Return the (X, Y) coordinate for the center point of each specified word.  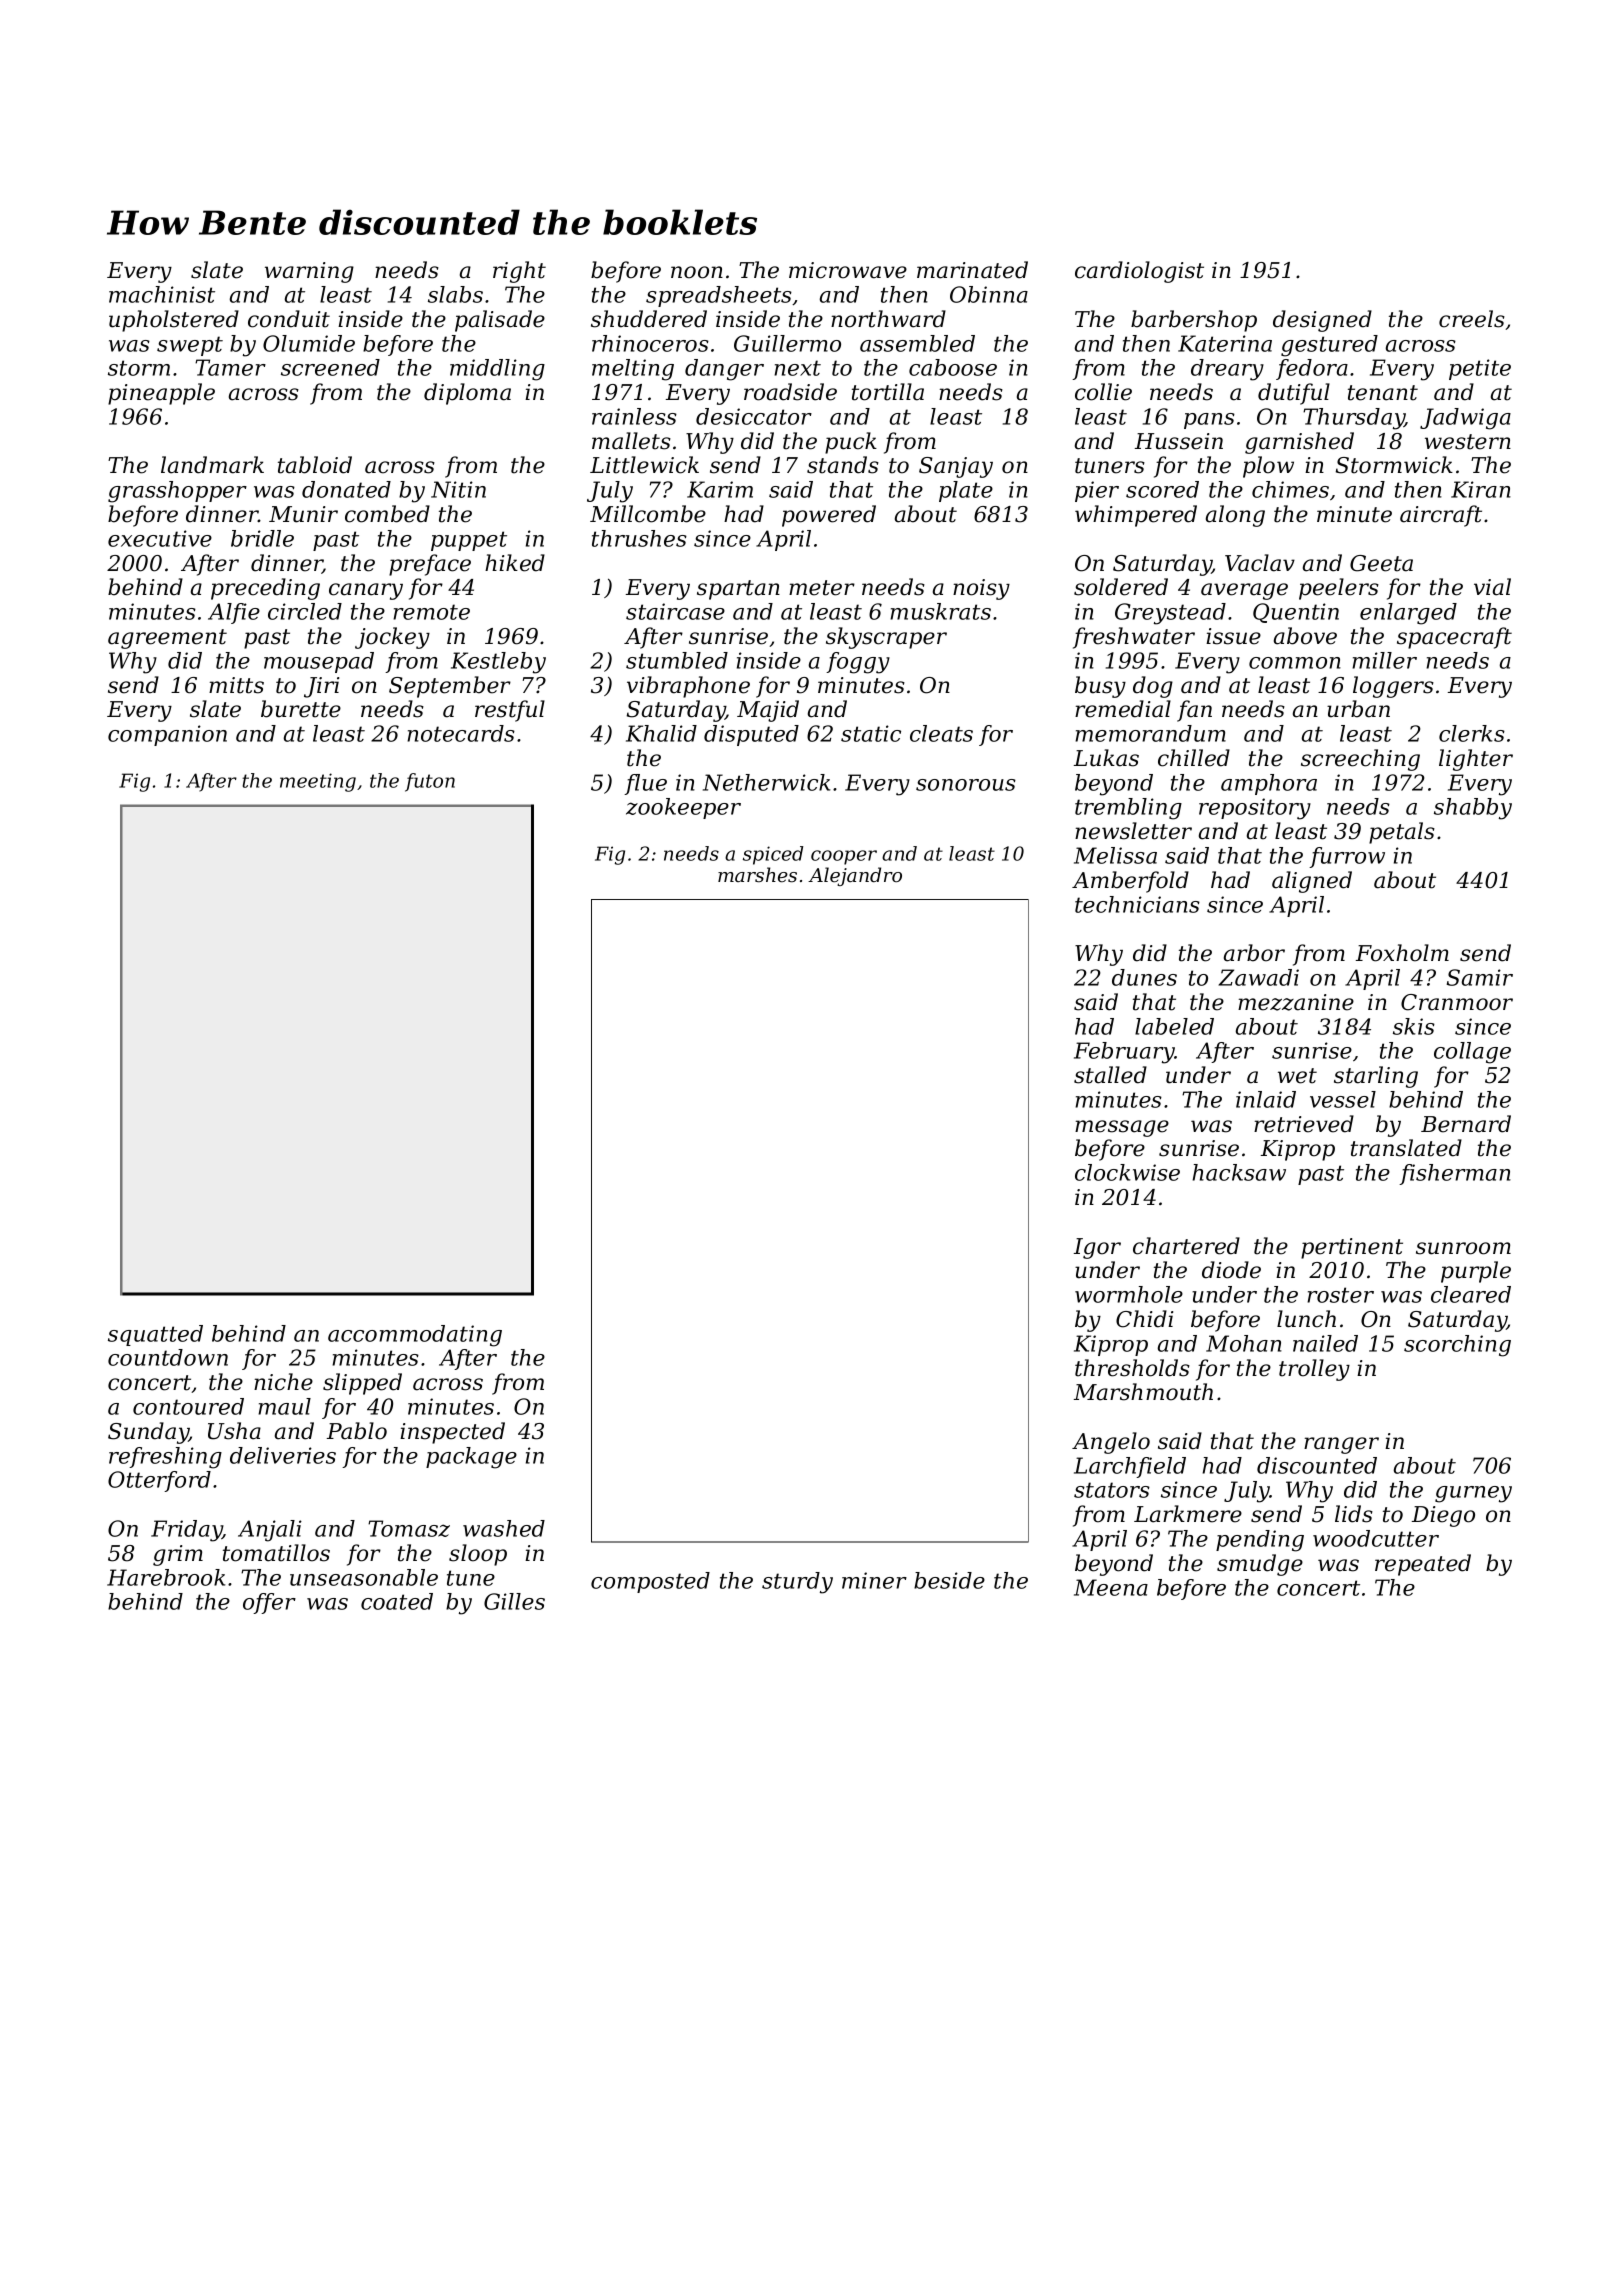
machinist (162, 294)
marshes (757, 875)
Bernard (1466, 1124)
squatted (155, 1335)
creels (1472, 319)
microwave (848, 270)
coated (397, 1601)
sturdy (797, 1583)
